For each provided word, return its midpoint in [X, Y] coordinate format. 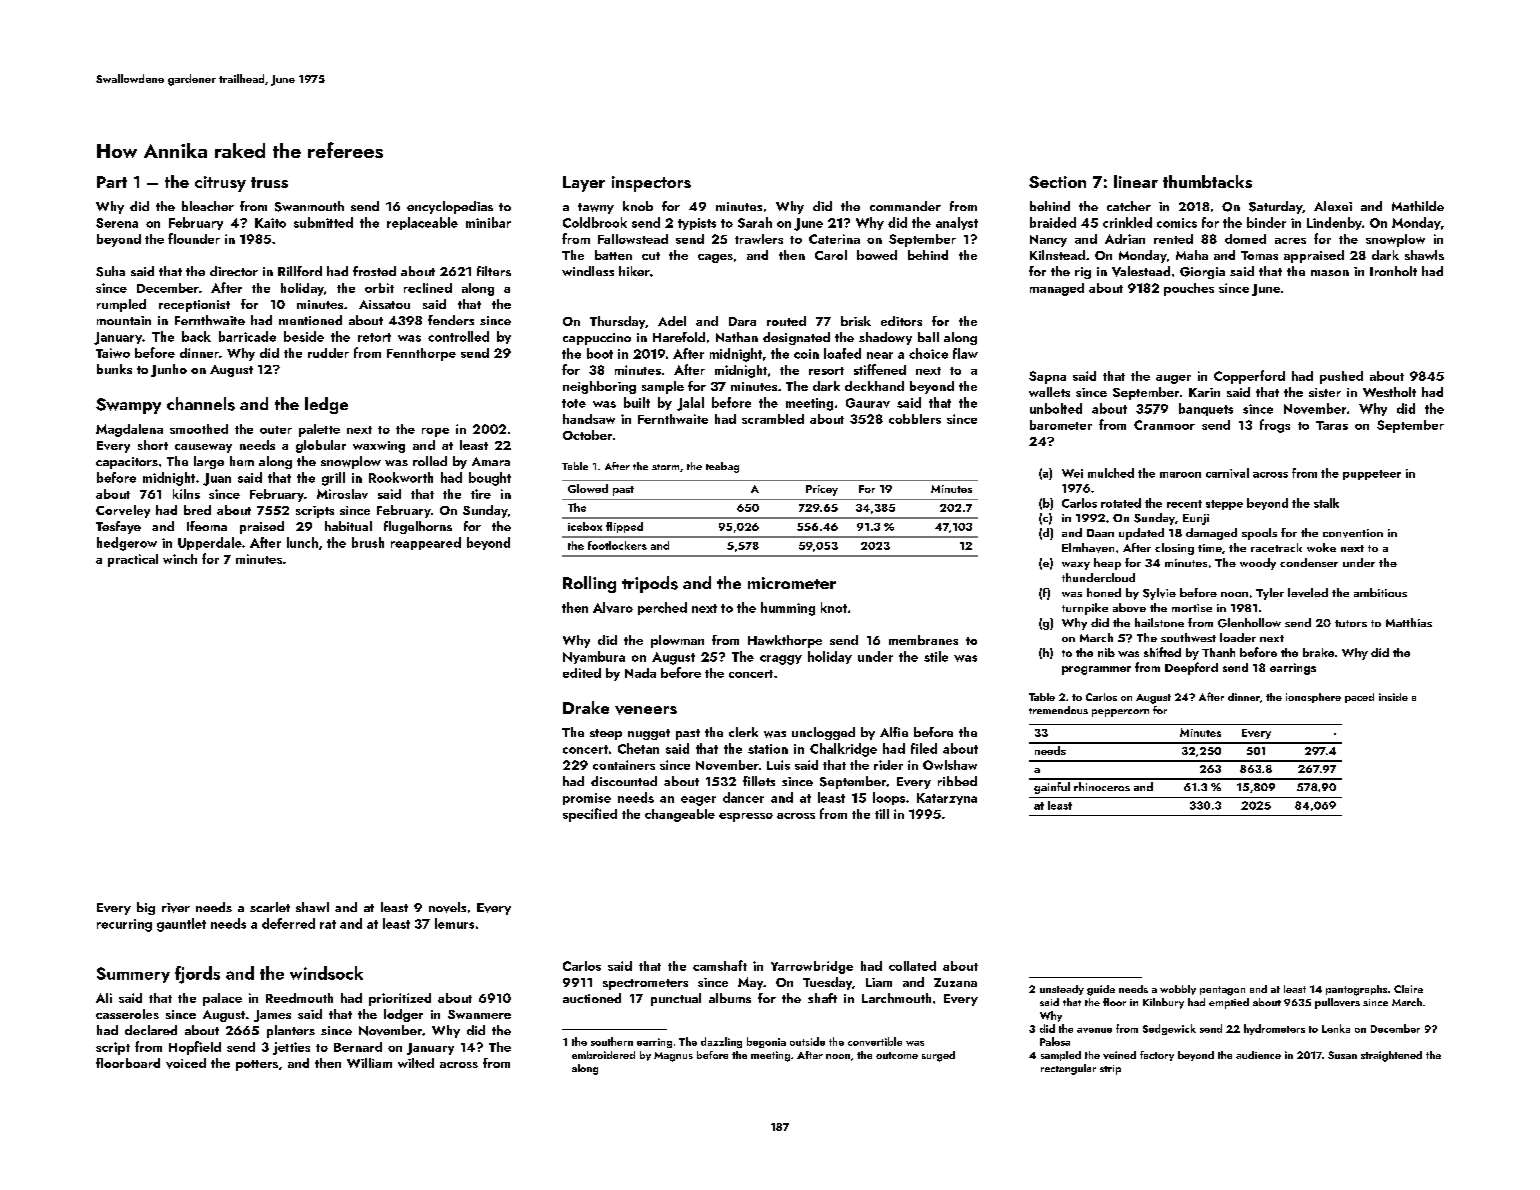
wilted [416, 1063]
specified [590, 815]
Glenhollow [1249, 623]
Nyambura [594, 657]
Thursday [617, 322]
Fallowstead [633, 239]
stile [936, 656]
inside [1393, 697]
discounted [624, 781]
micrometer [792, 583]
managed [1057, 289]
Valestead [1141, 271]
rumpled [121, 305]
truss [269, 182]
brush [368, 542]
